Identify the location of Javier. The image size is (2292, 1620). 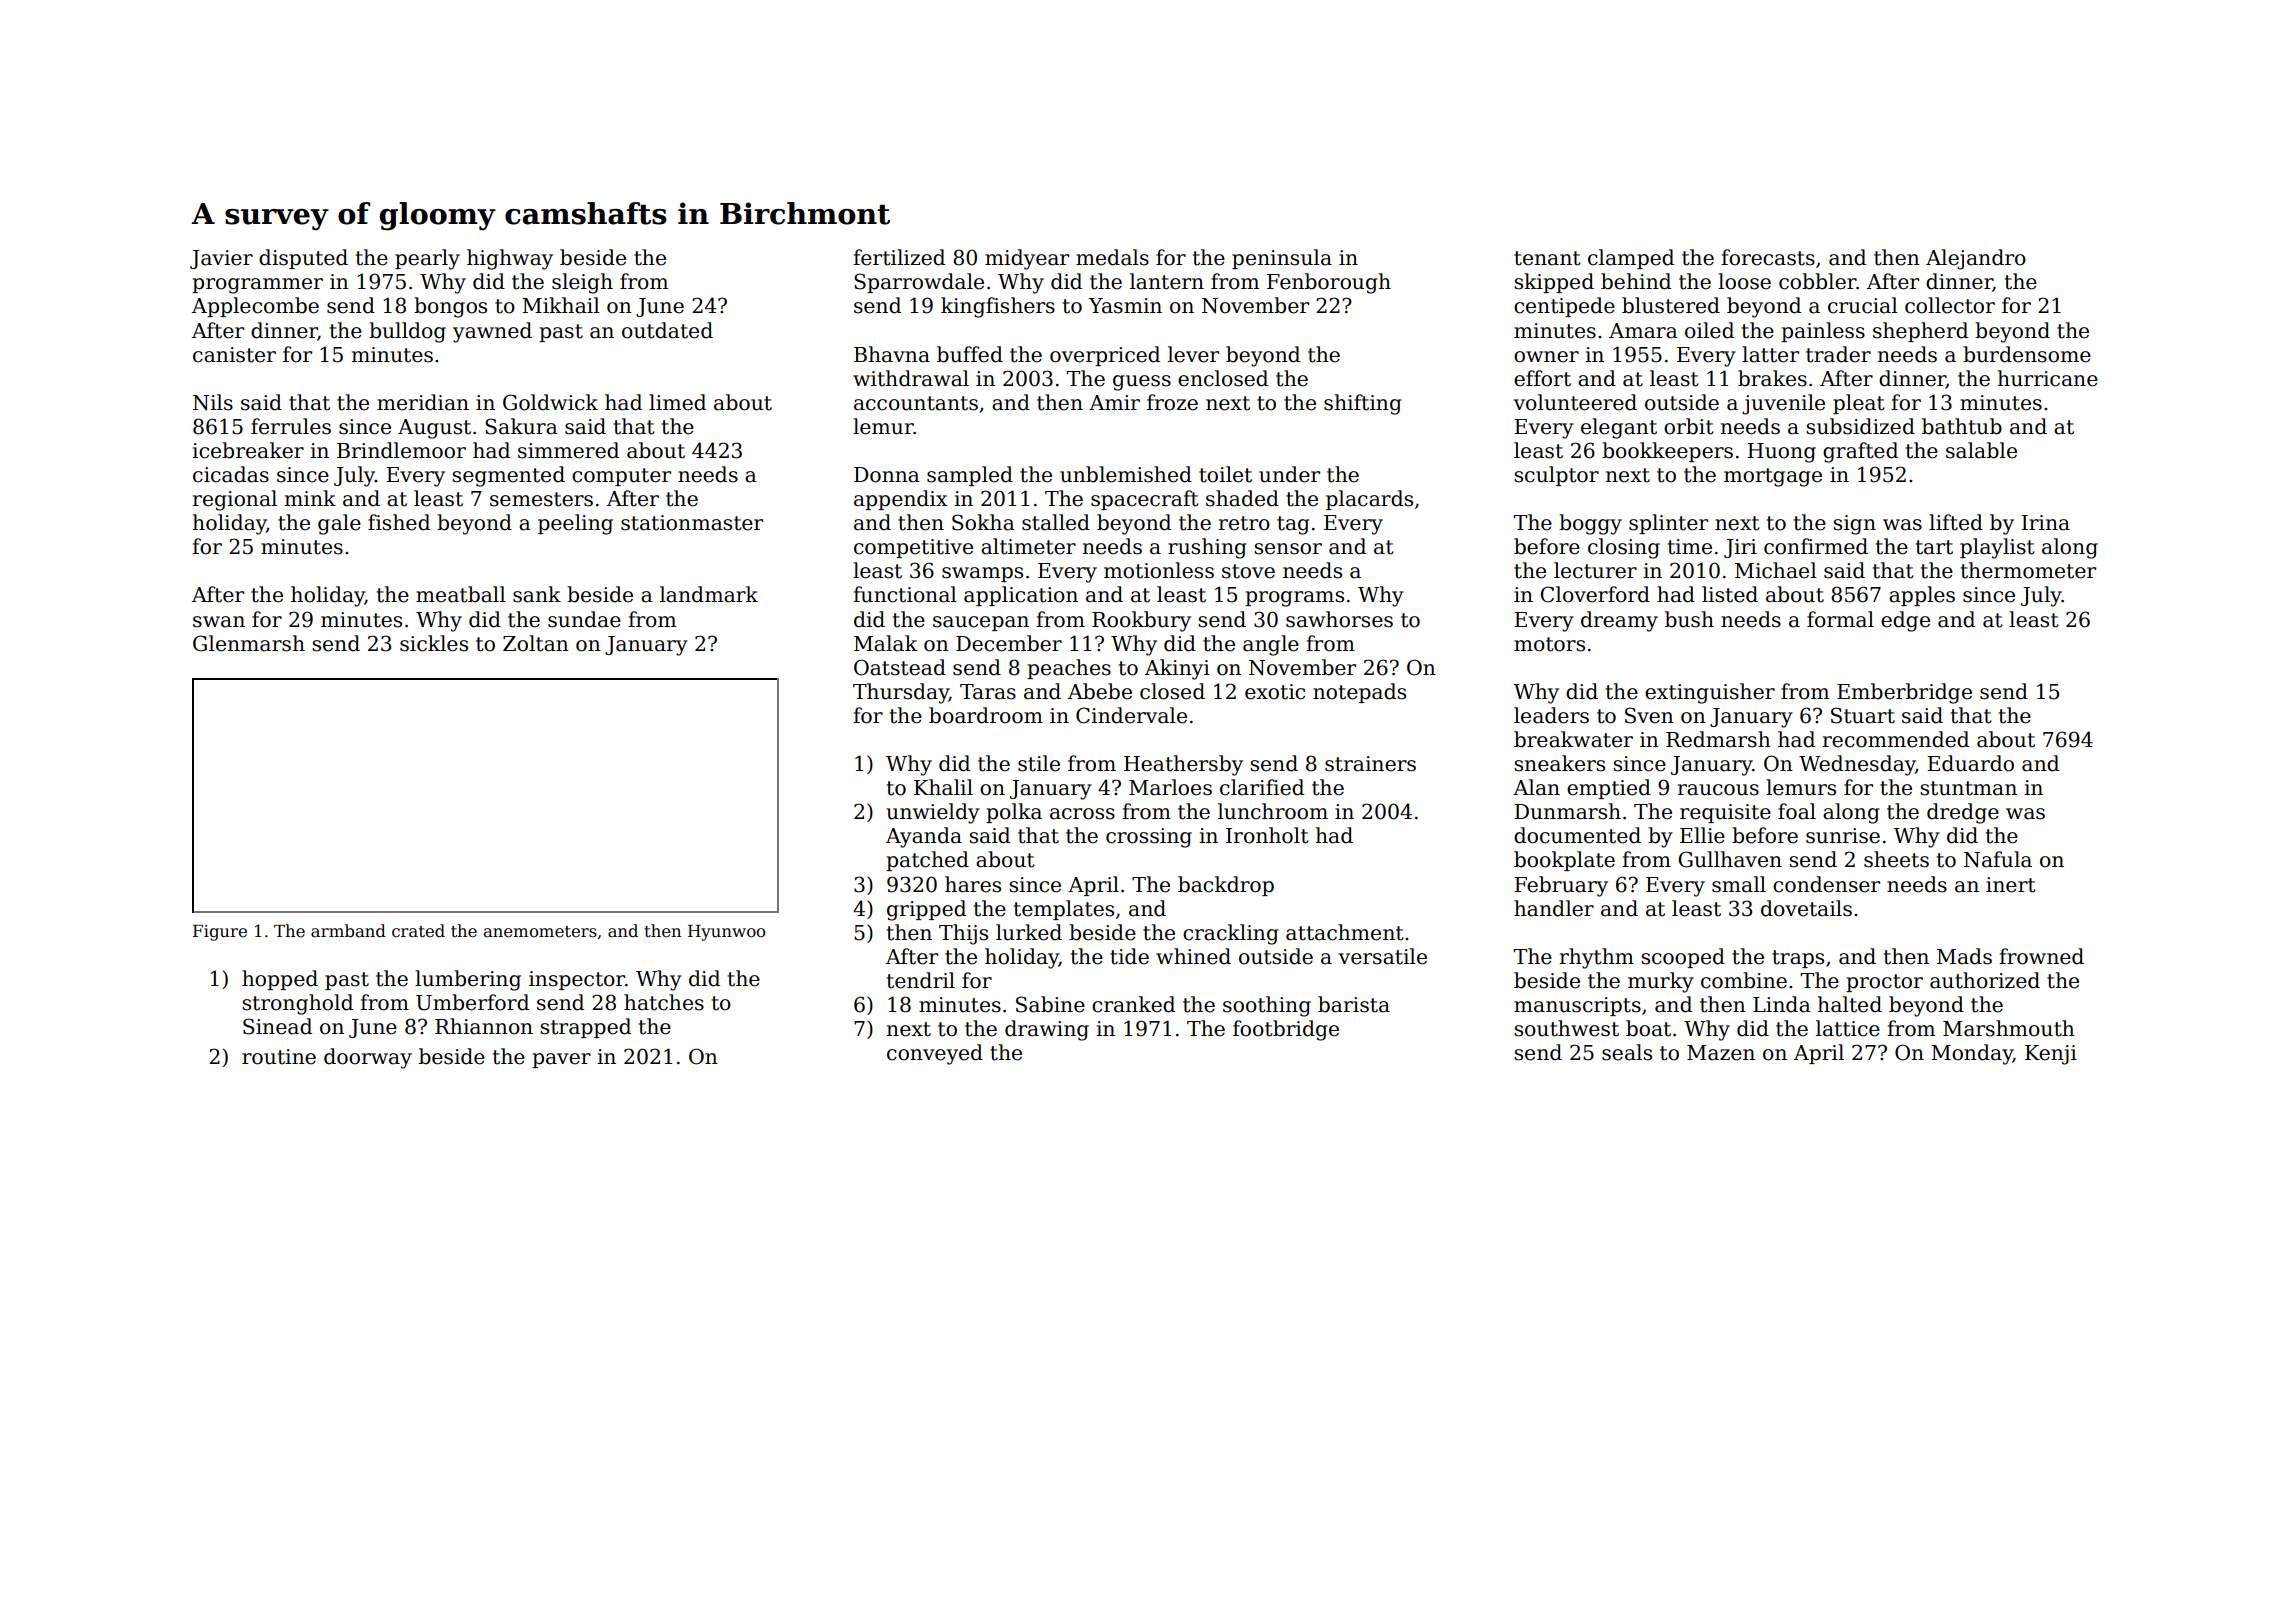
(221, 259).
